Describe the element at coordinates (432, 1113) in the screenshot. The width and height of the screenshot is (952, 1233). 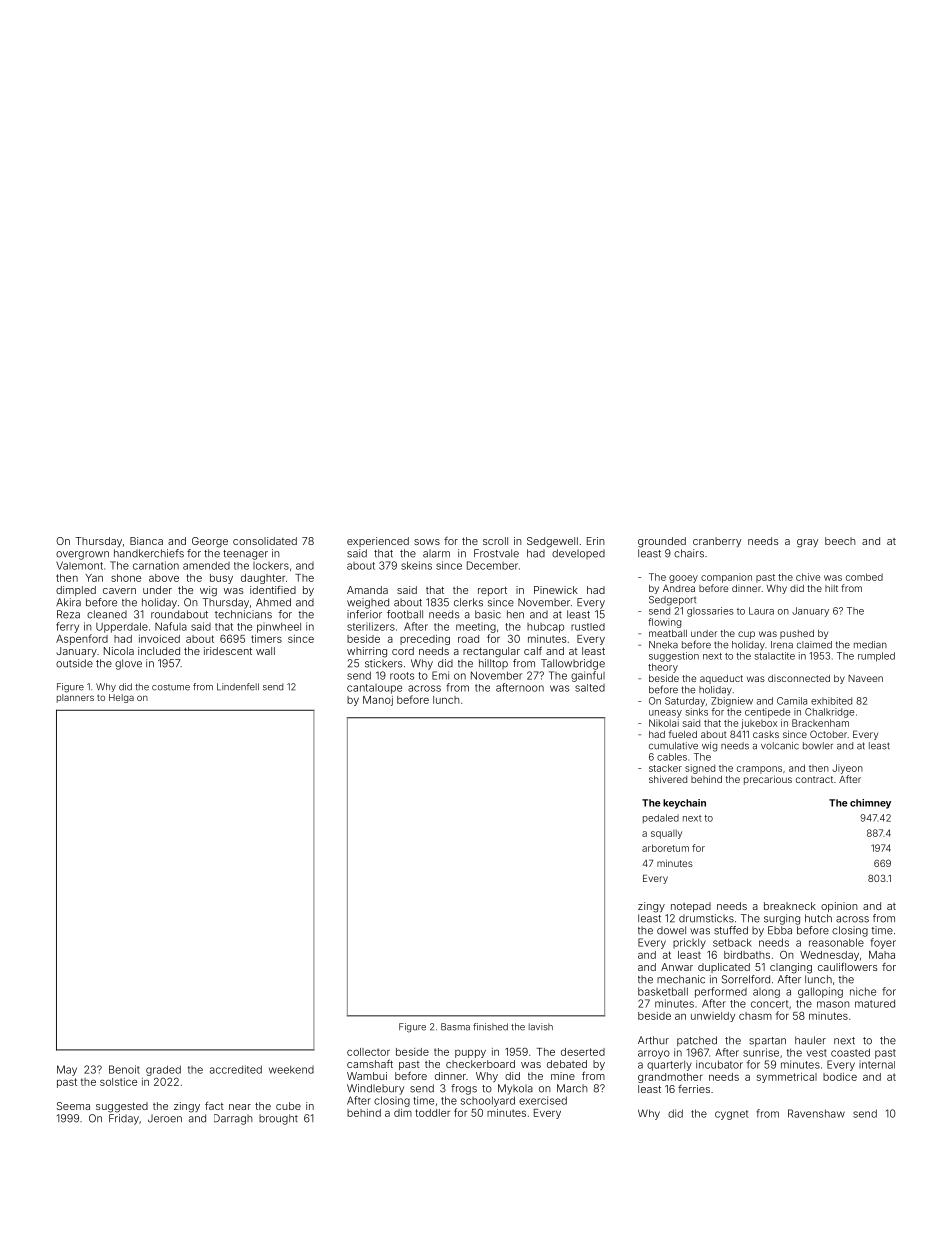
I see `toddler` at that location.
